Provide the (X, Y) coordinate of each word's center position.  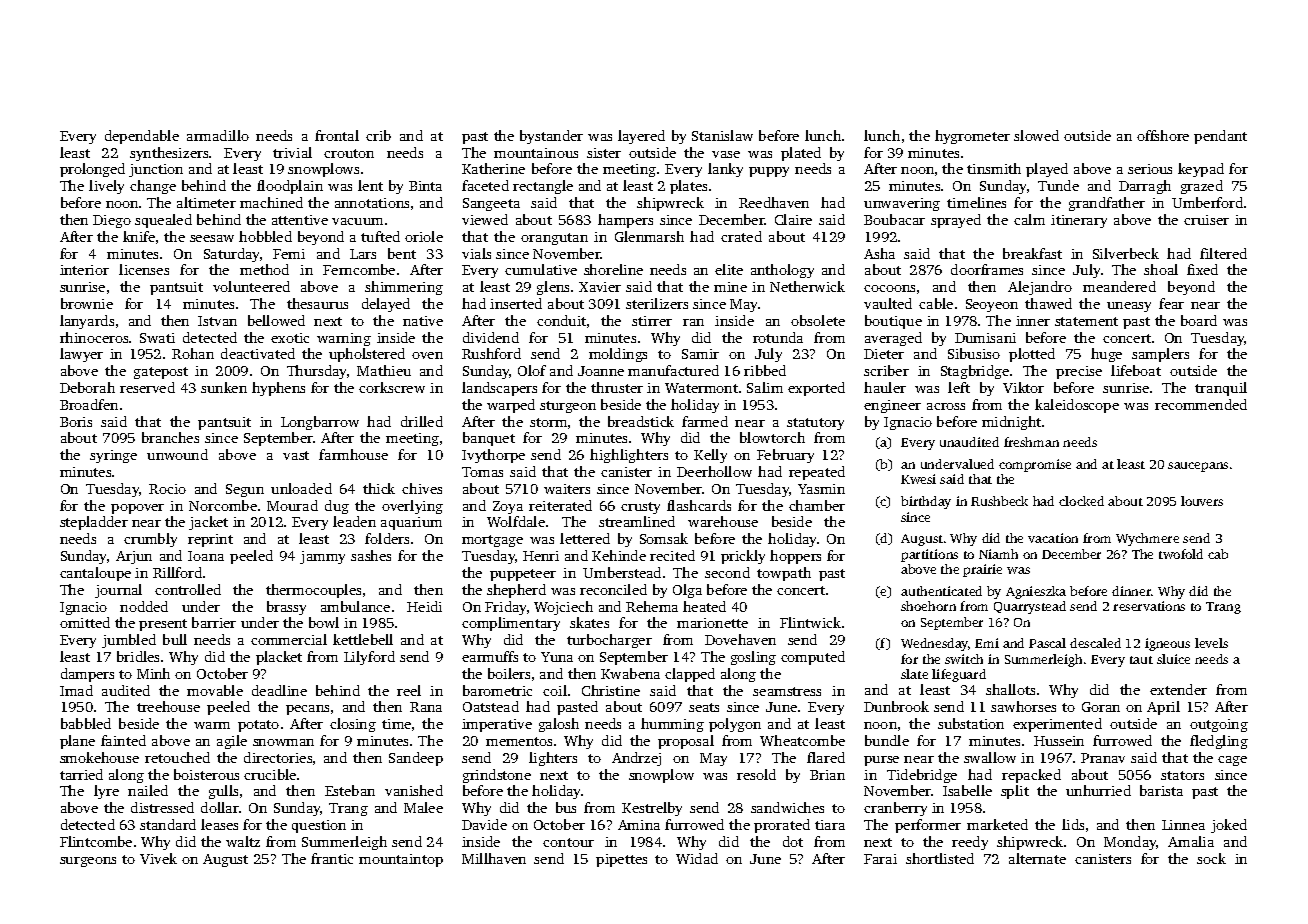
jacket (208, 523)
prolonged (92, 170)
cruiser (1206, 220)
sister (604, 153)
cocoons (889, 288)
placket (279, 658)
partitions (929, 555)
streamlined (637, 521)
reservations (1149, 606)
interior (84, 270)
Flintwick (810, 622)
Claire (793, 219)
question (319, 826)
